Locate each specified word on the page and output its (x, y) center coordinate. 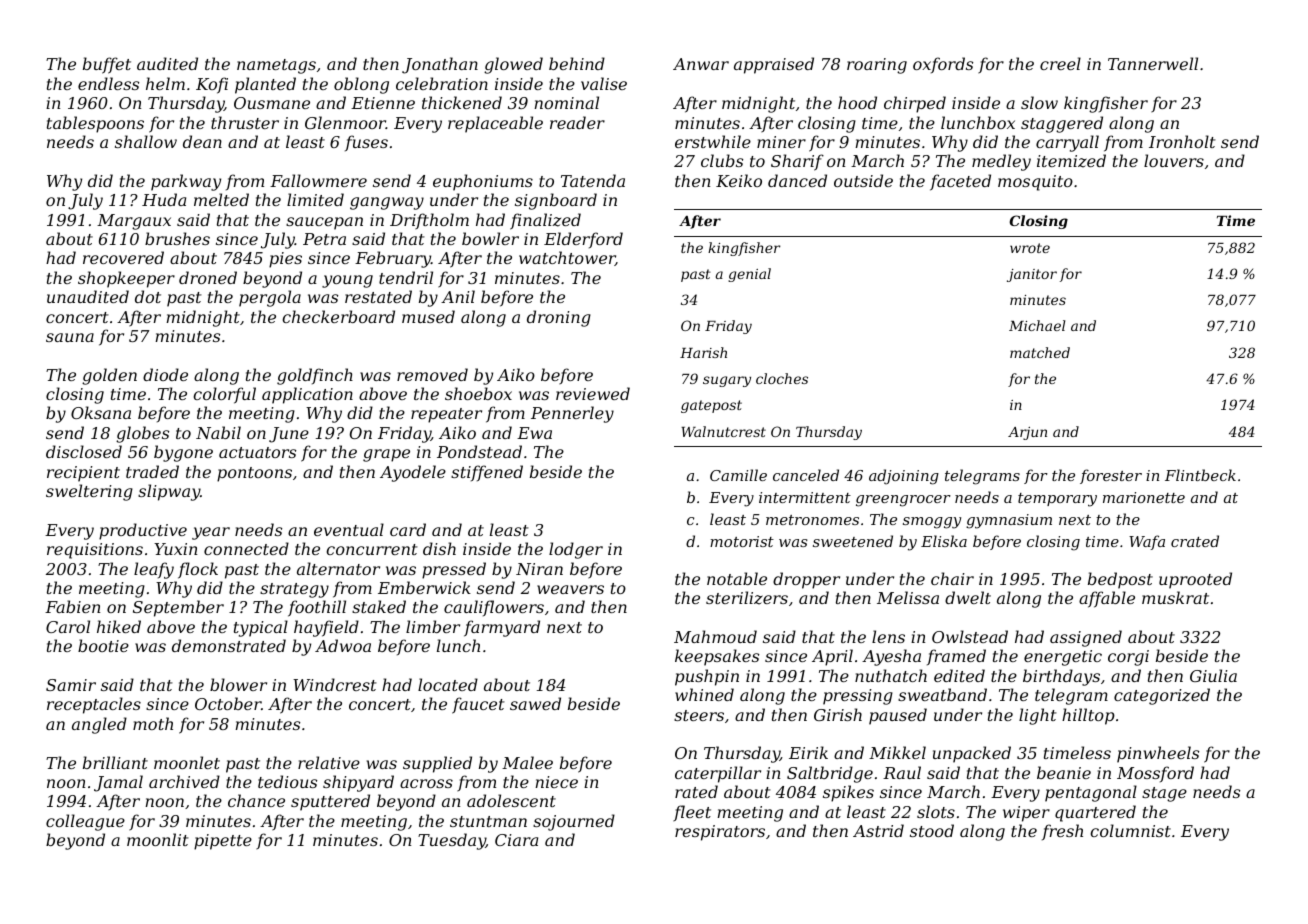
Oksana (101, 412)
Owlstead (970, 636)
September (178, 608)
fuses (366, 143)
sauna (70, 337)
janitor (1032, 275)
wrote (1030, 248)
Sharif (797, 162)
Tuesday (452, 841)
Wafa (1147, 542)
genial (749, 275)
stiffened (487, 473)
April (832, 657)
